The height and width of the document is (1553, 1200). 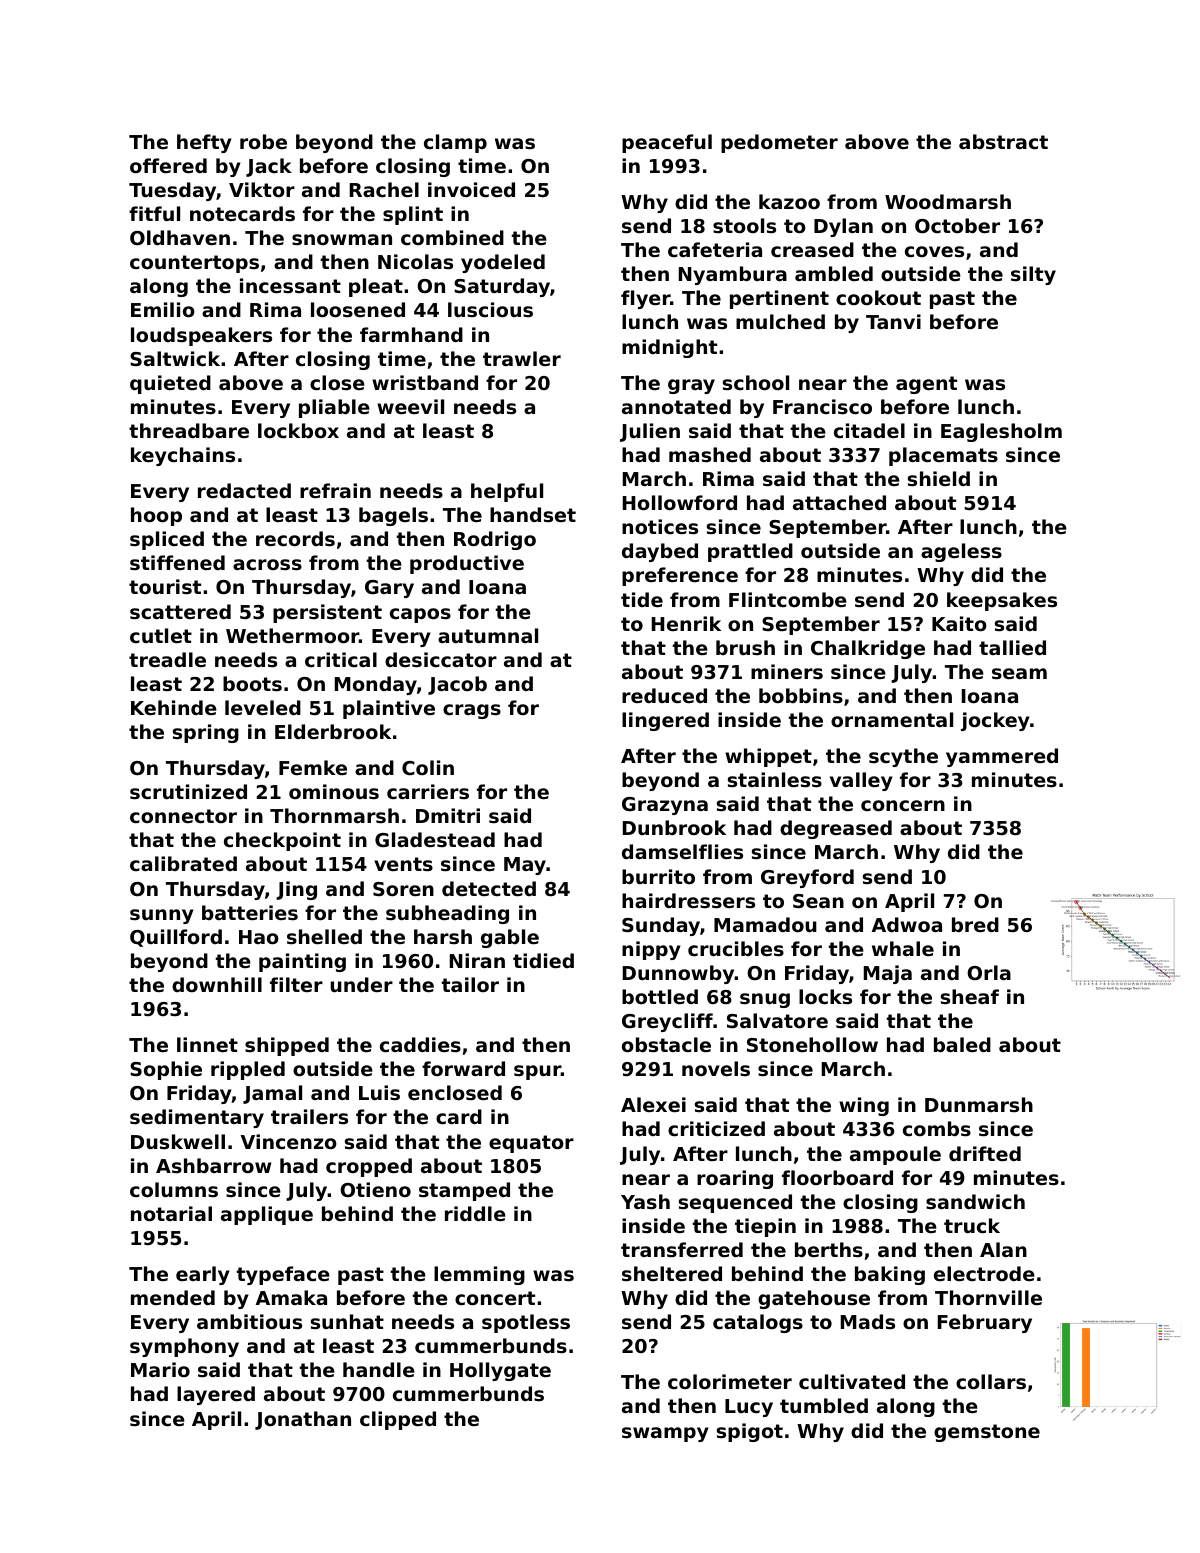 I want to click on pedometer, so click(x=779, y=143).
